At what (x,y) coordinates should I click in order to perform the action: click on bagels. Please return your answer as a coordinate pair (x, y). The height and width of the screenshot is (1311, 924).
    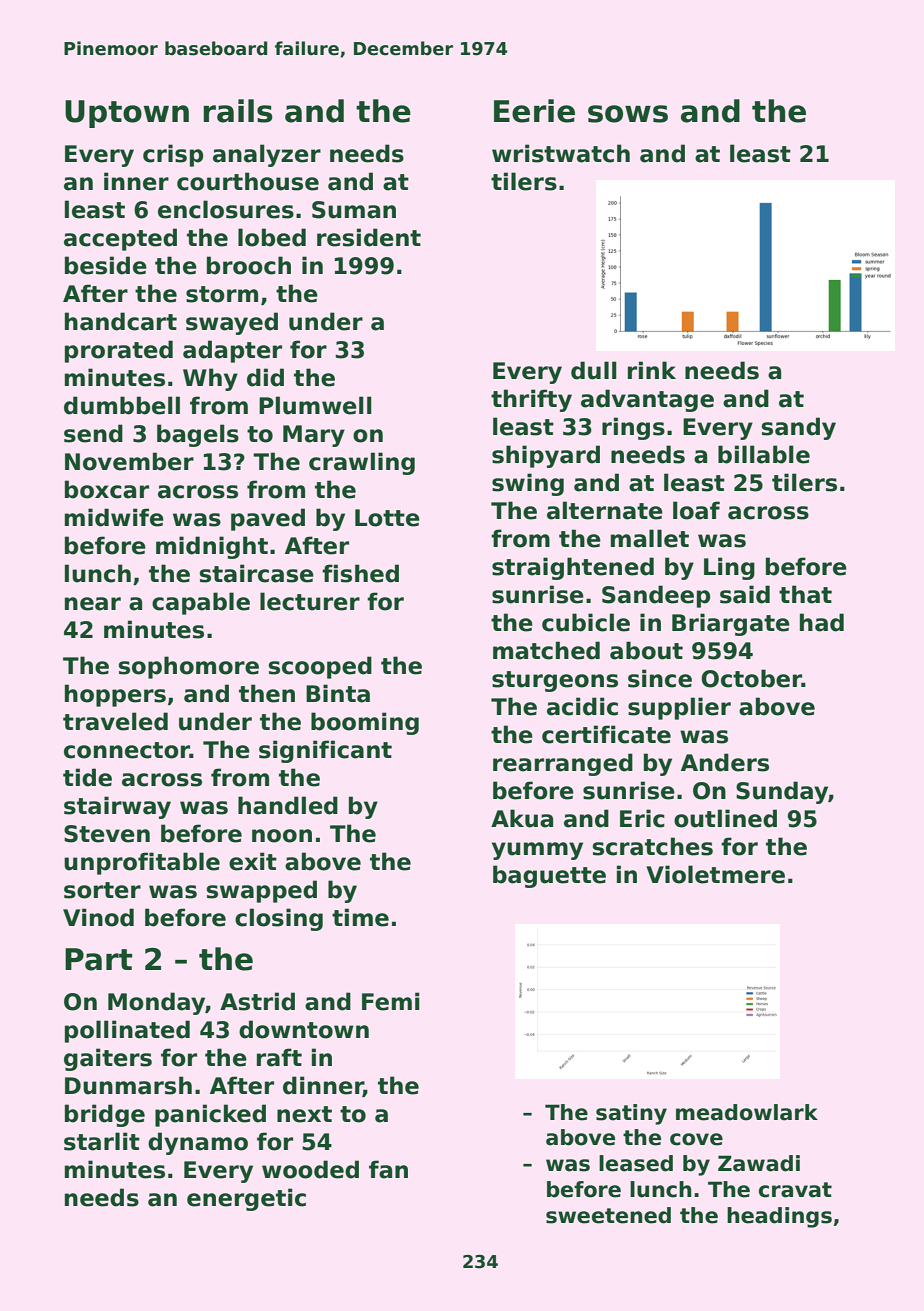
    Looking at the image, I should click on (198, 435).
